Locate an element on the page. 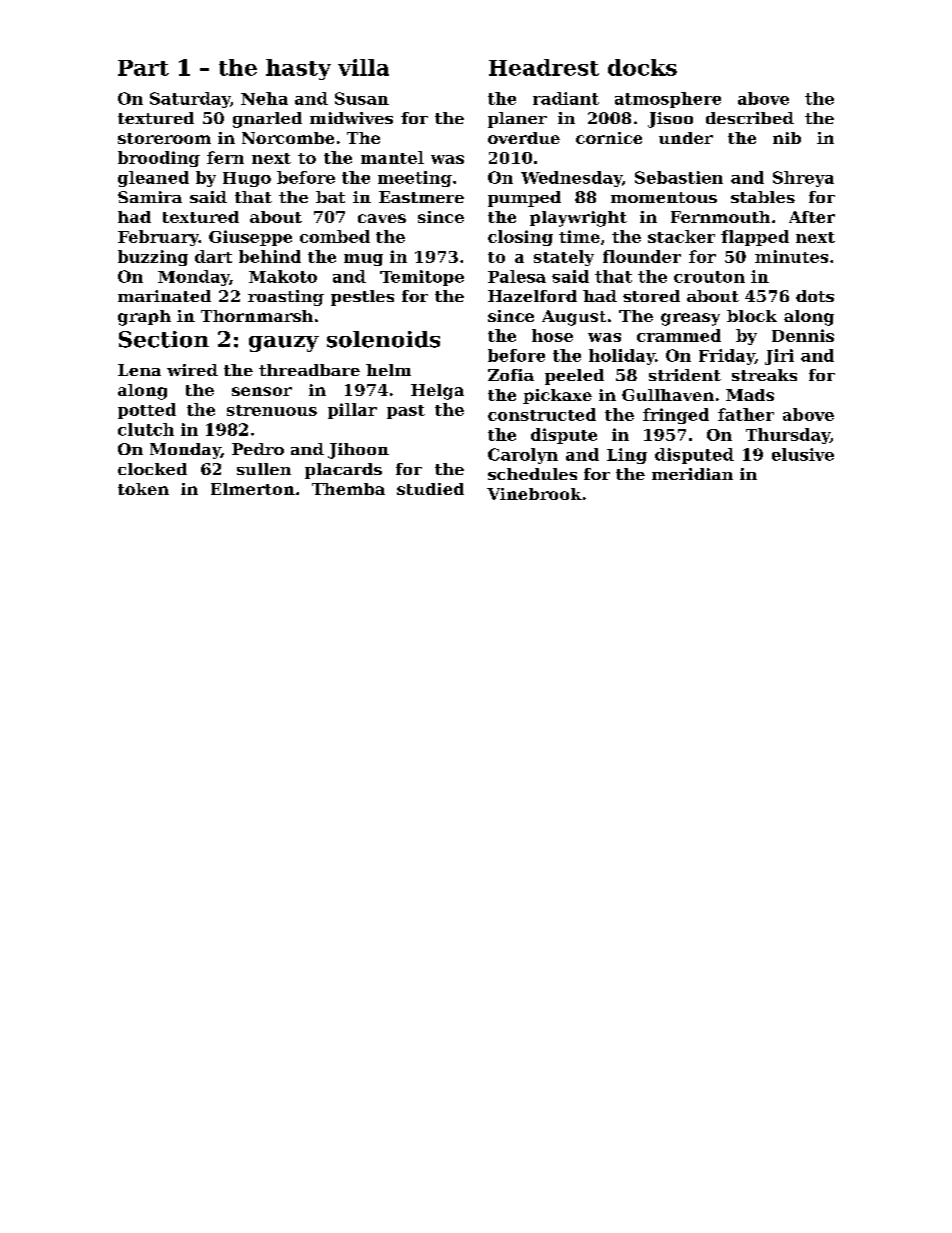 This document has height=1233, width=952. pestles is located at coordinates (362, 298).
